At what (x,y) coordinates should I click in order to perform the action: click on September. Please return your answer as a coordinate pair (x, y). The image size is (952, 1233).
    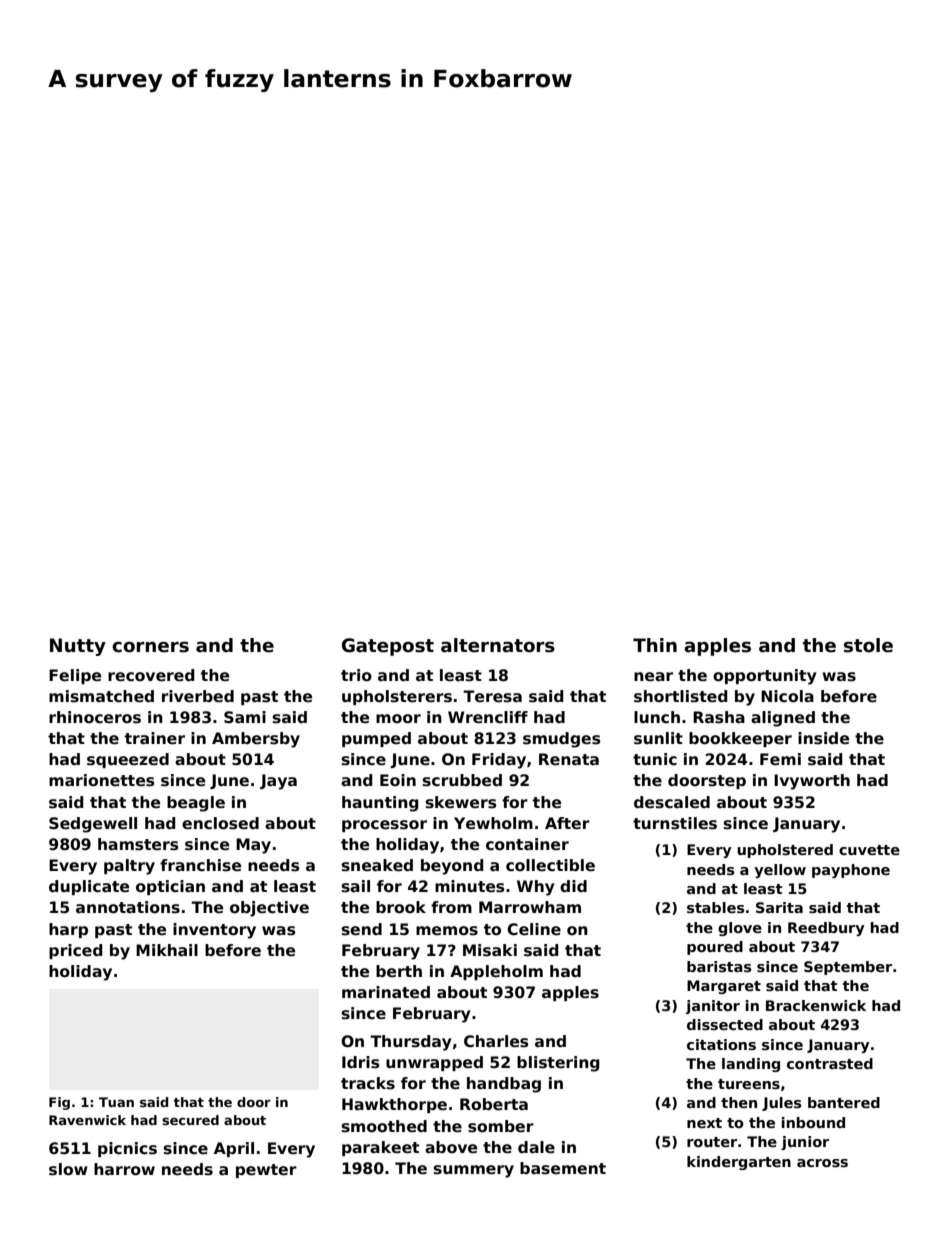
    Looking at the image, I should click on (848, 968).
